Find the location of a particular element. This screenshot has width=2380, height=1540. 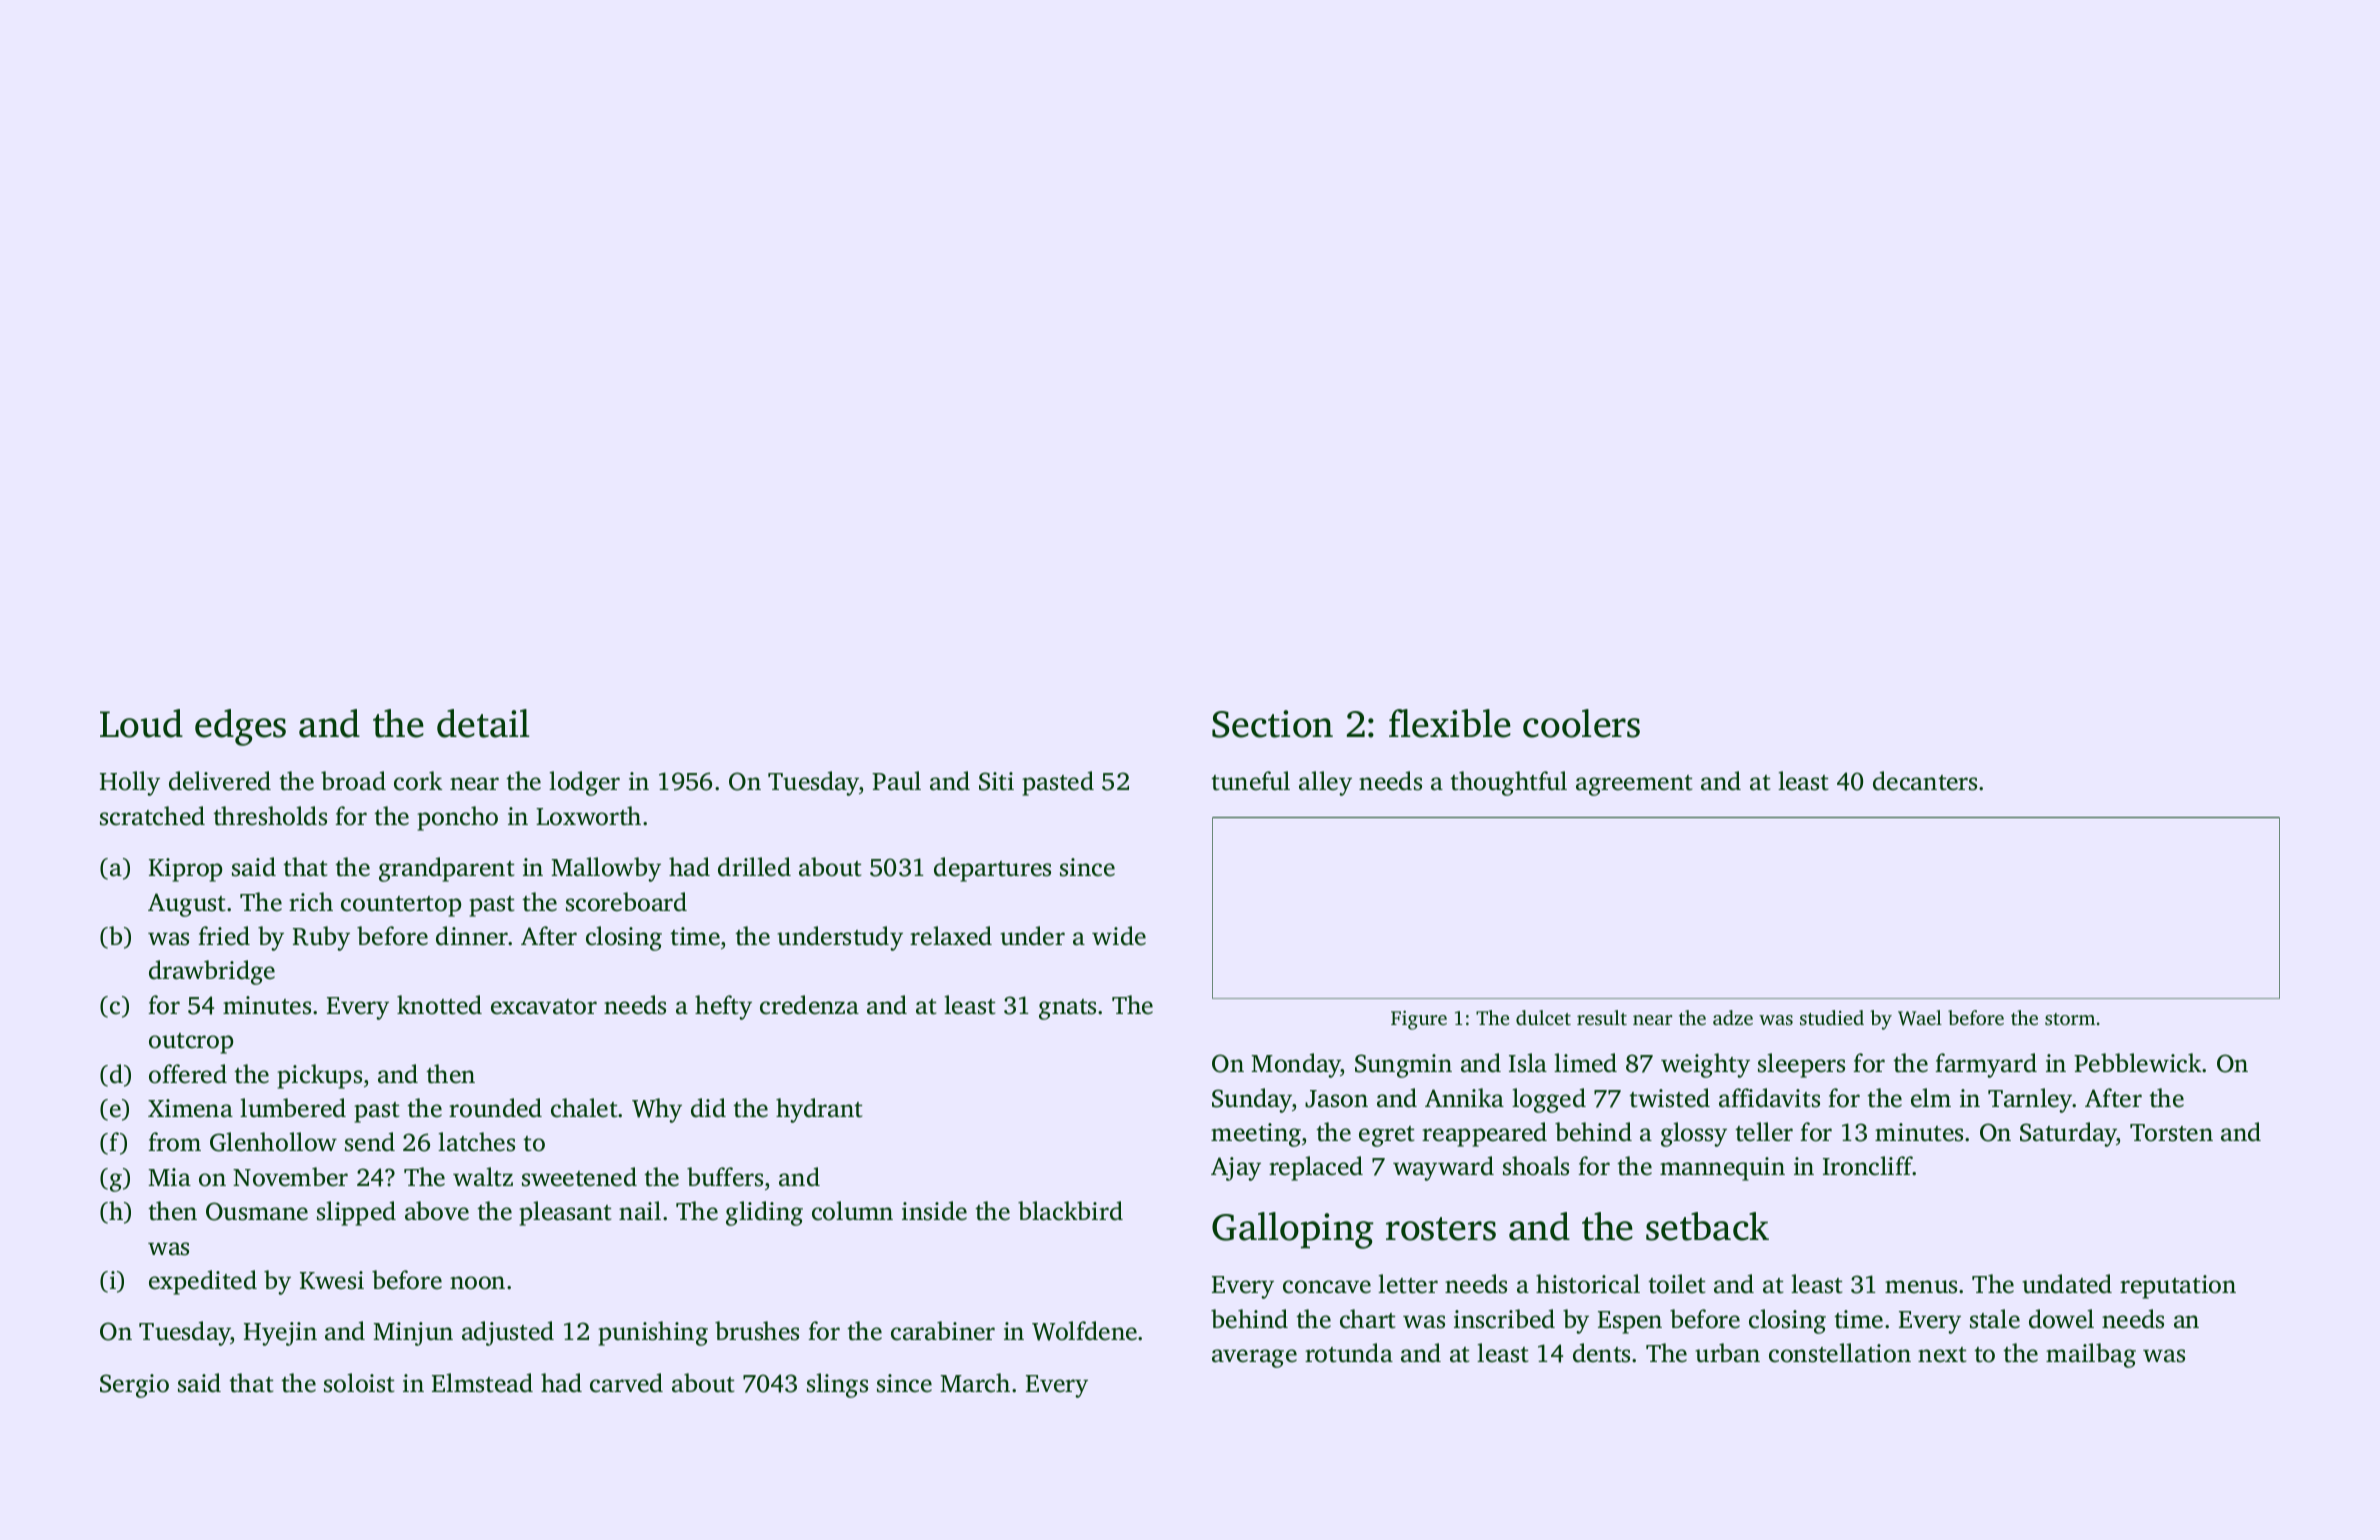

pleasant is located at coordinates (565, 1213).
